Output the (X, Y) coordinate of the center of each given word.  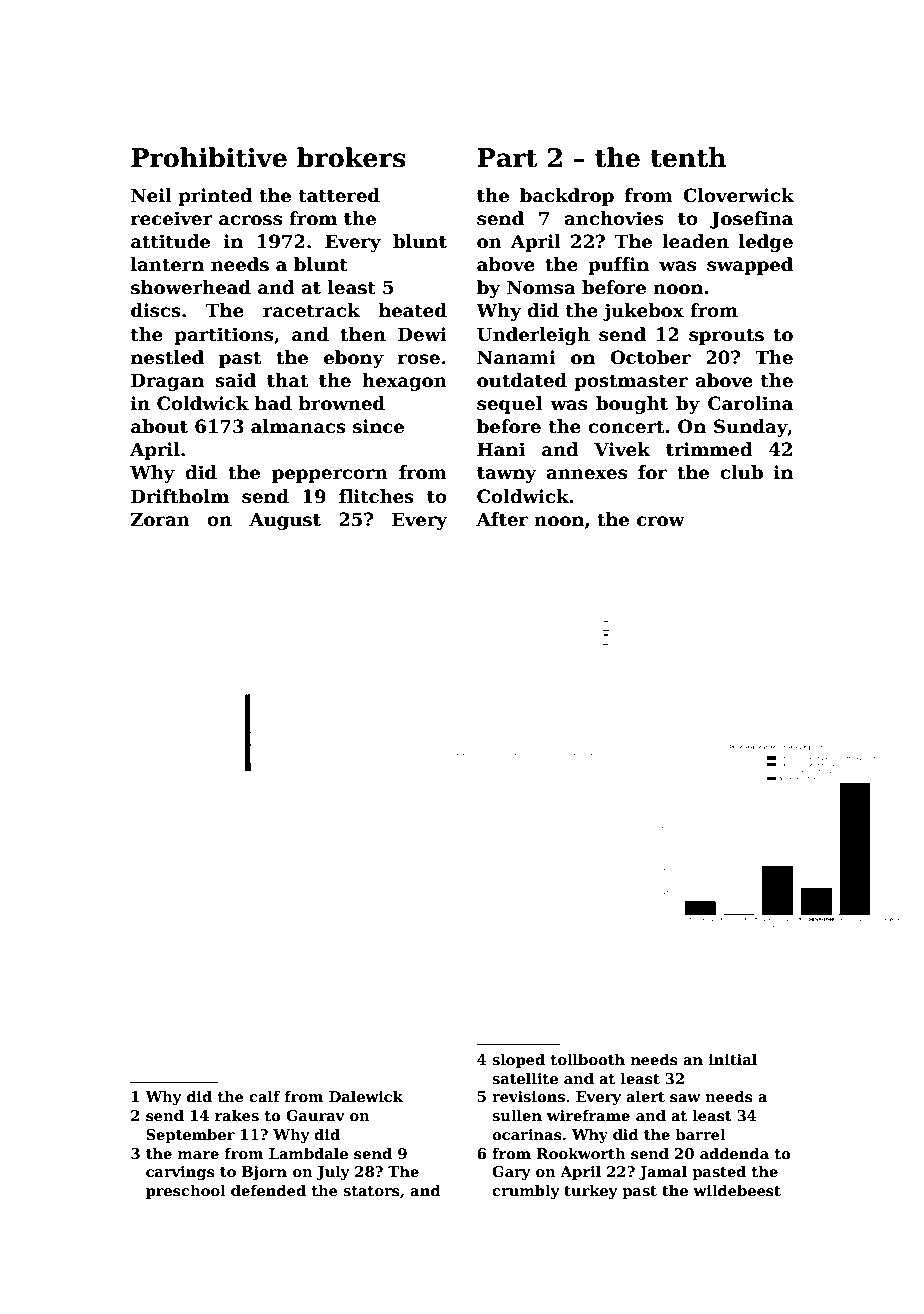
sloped (518, 1060)
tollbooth (588, 1059)
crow (661, 521)
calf (264, 1096)
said (235, 380)
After (502, 519)
